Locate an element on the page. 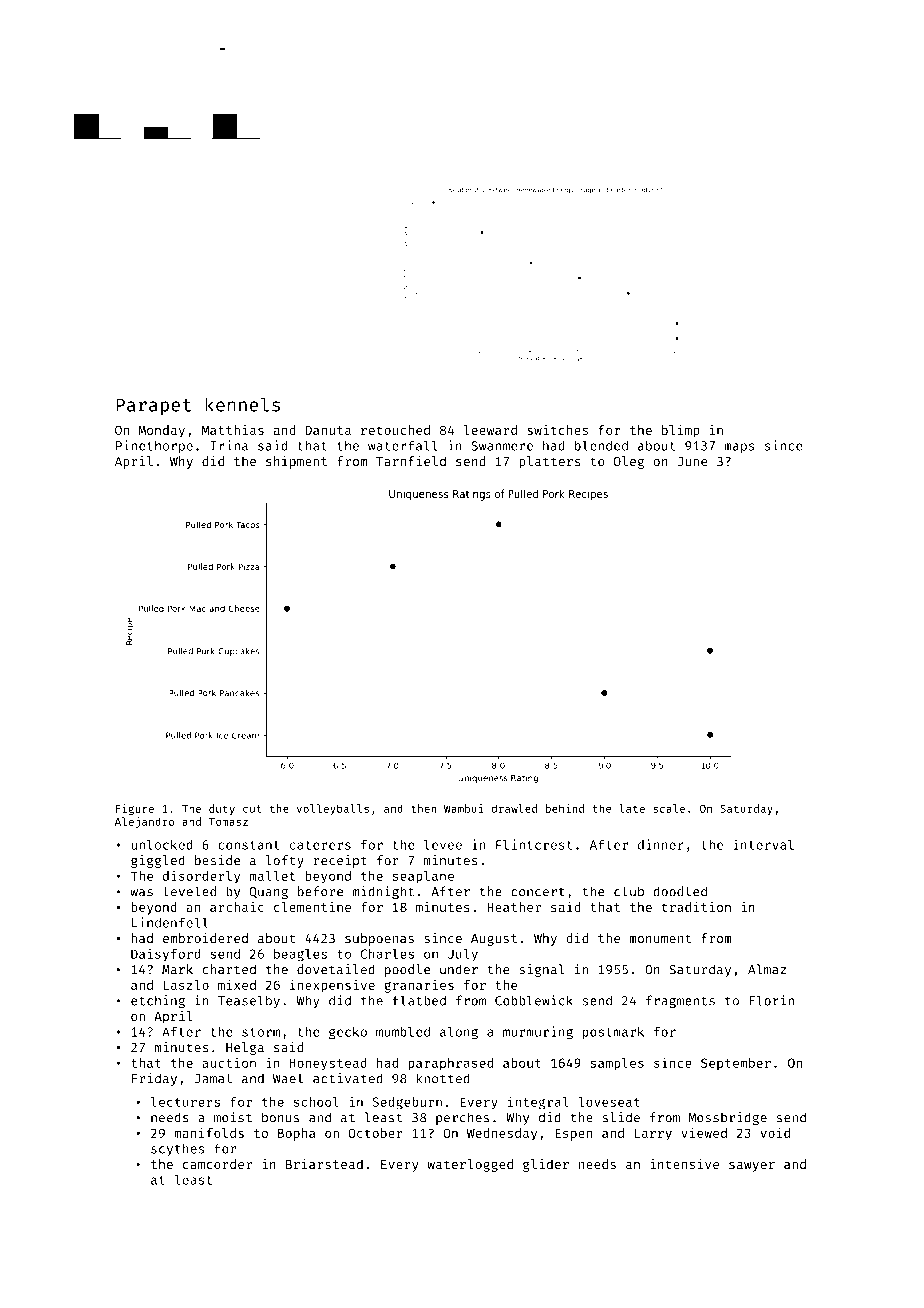  Parapet is located at coordinates (153, 407).
